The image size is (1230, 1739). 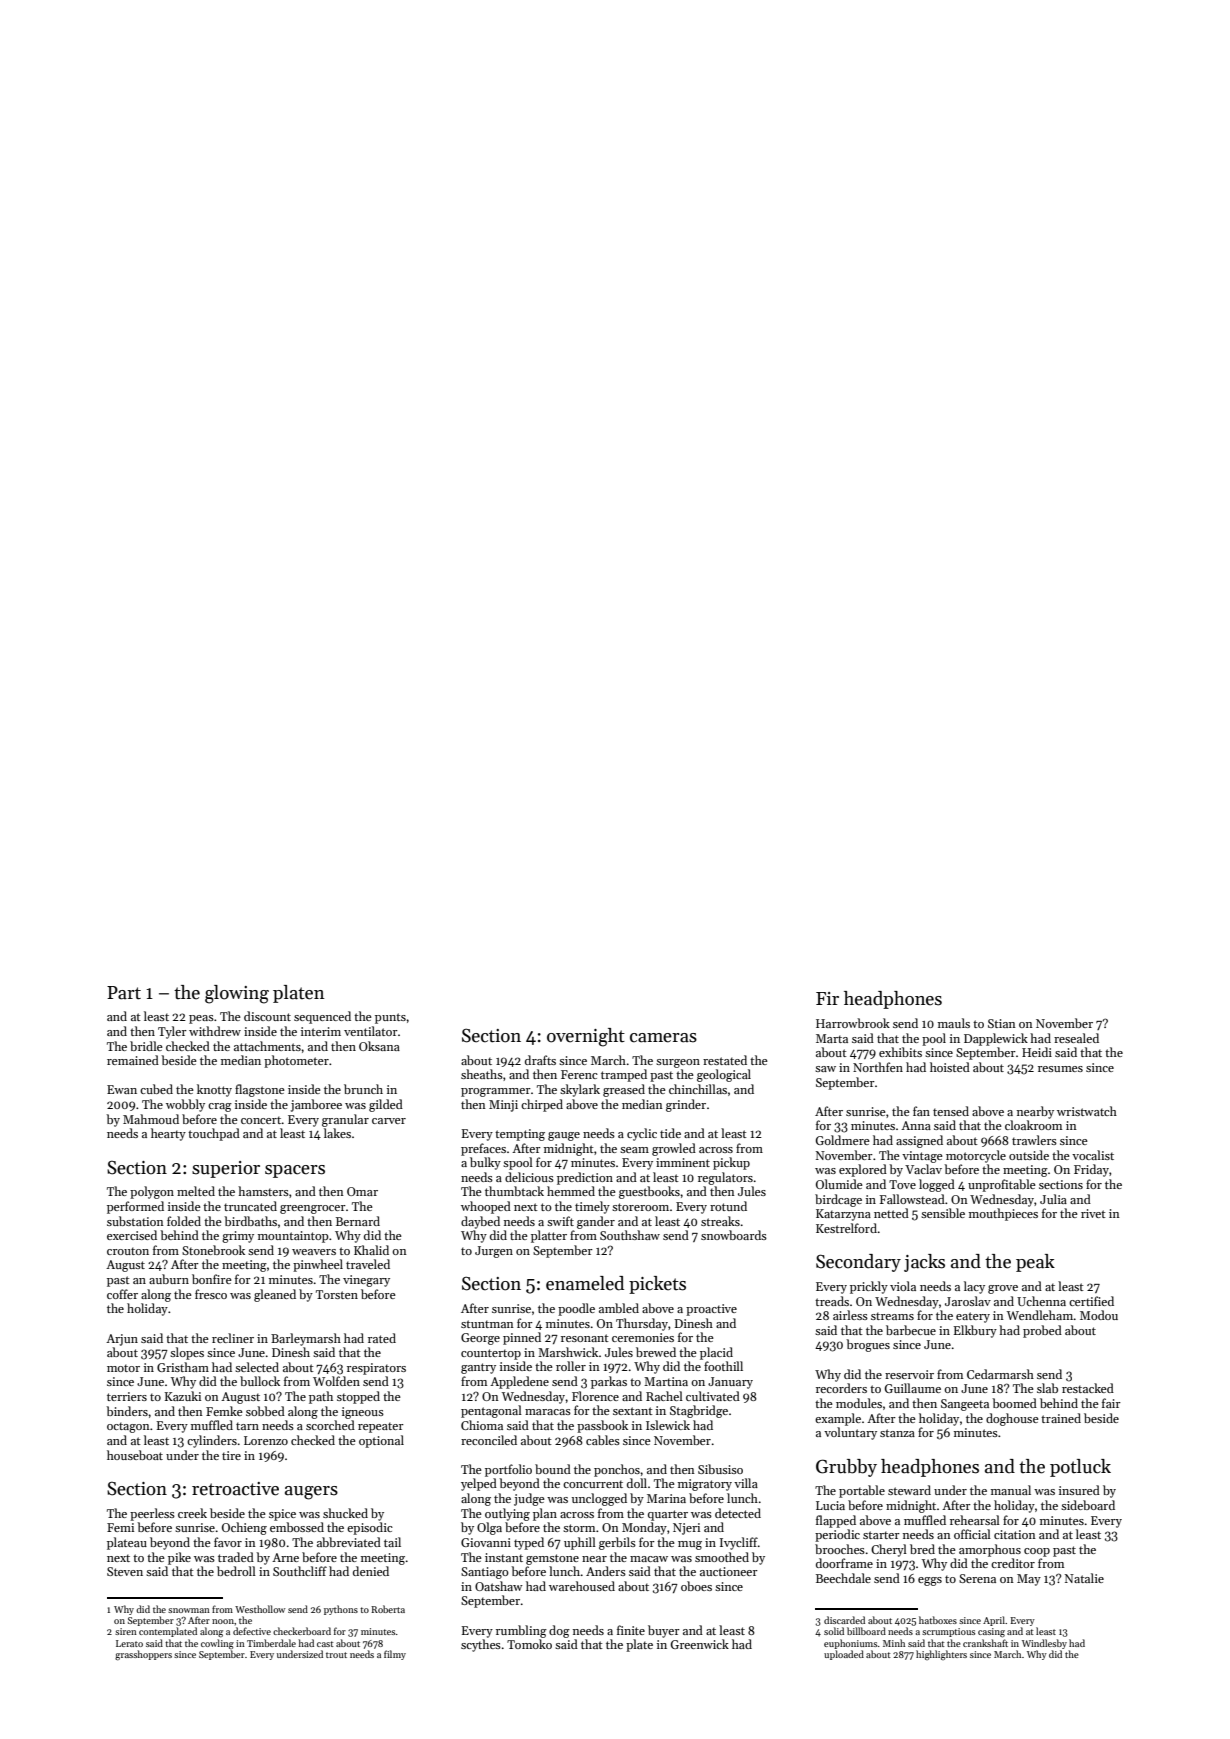 What do you see at coordinates (844, 1655) in the image?
I see `uploaded` at bounding box center [844, 1655].
